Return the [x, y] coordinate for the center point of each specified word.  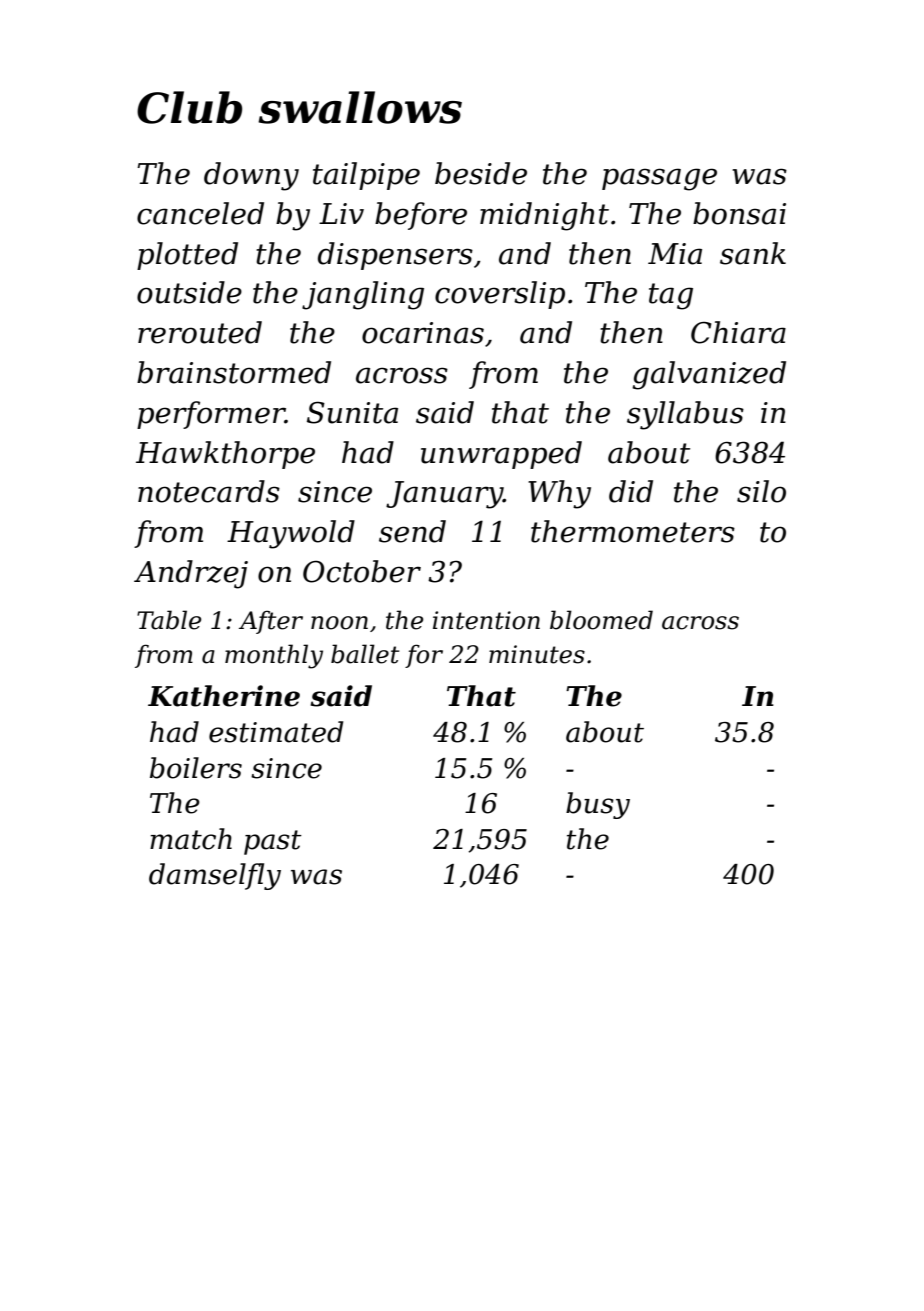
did [631, 491]
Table [169, 620]
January [444, 495]
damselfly [215, 876]
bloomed [601, 620]
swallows [360, 107]
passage [659, 179]
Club [189, 107]
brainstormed [234, 372]
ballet [365, 654]
